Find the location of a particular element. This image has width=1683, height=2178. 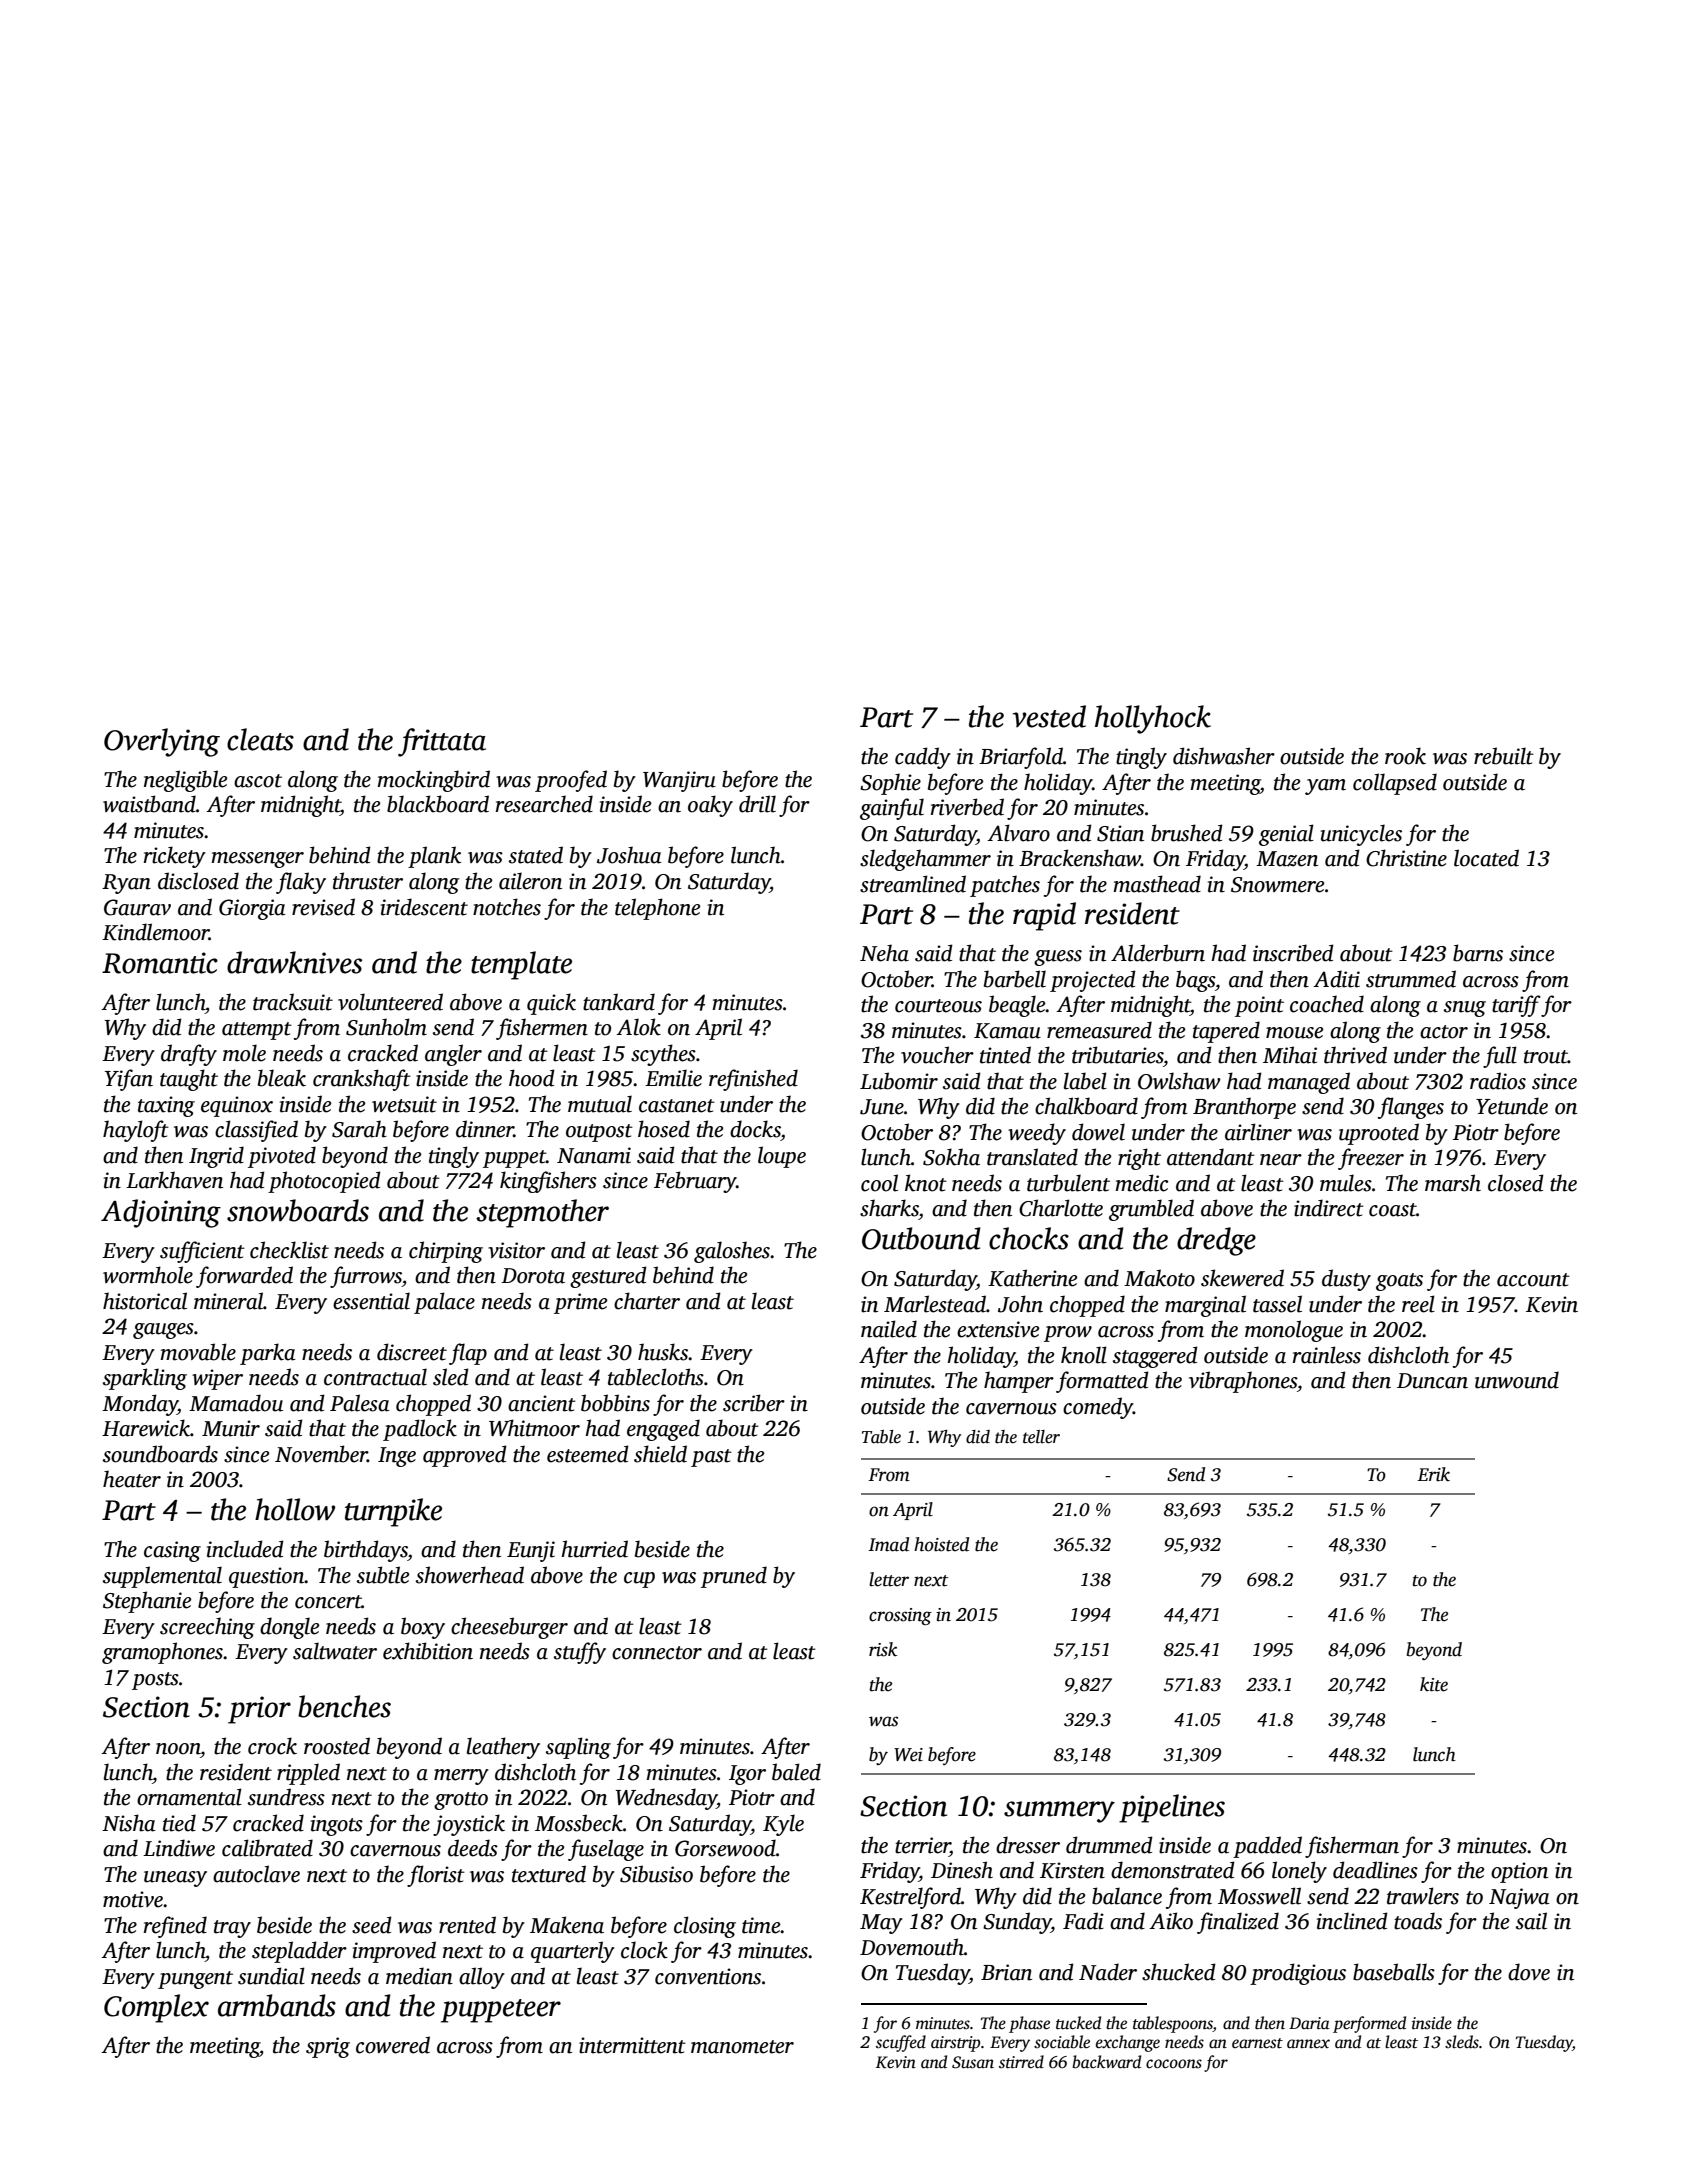

nailed is located at coordinates (889, 1329).
